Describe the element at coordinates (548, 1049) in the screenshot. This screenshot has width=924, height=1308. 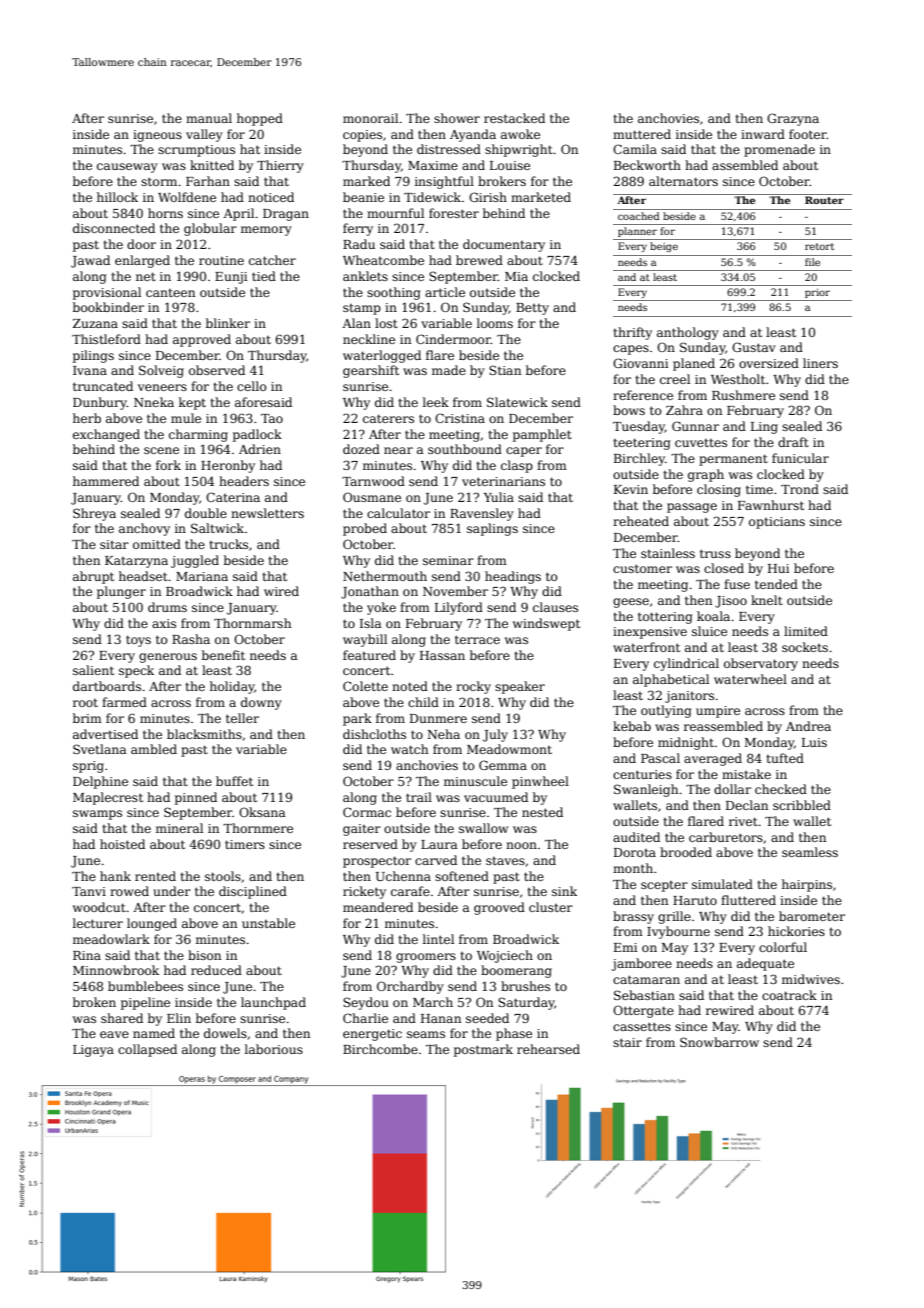
I see `rehearsed` at that location.
